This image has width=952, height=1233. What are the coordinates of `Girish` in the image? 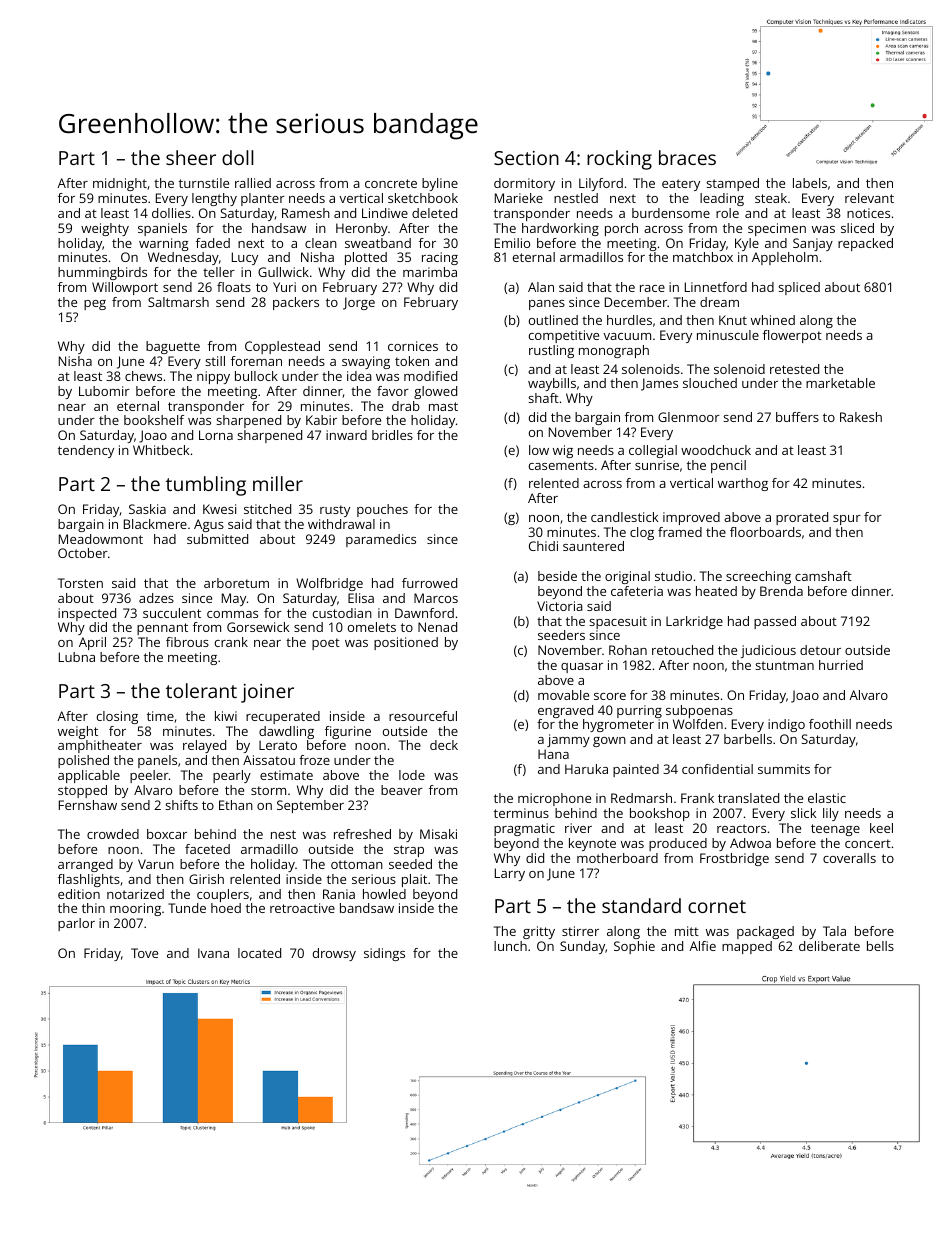 It's located at (206, 879).
